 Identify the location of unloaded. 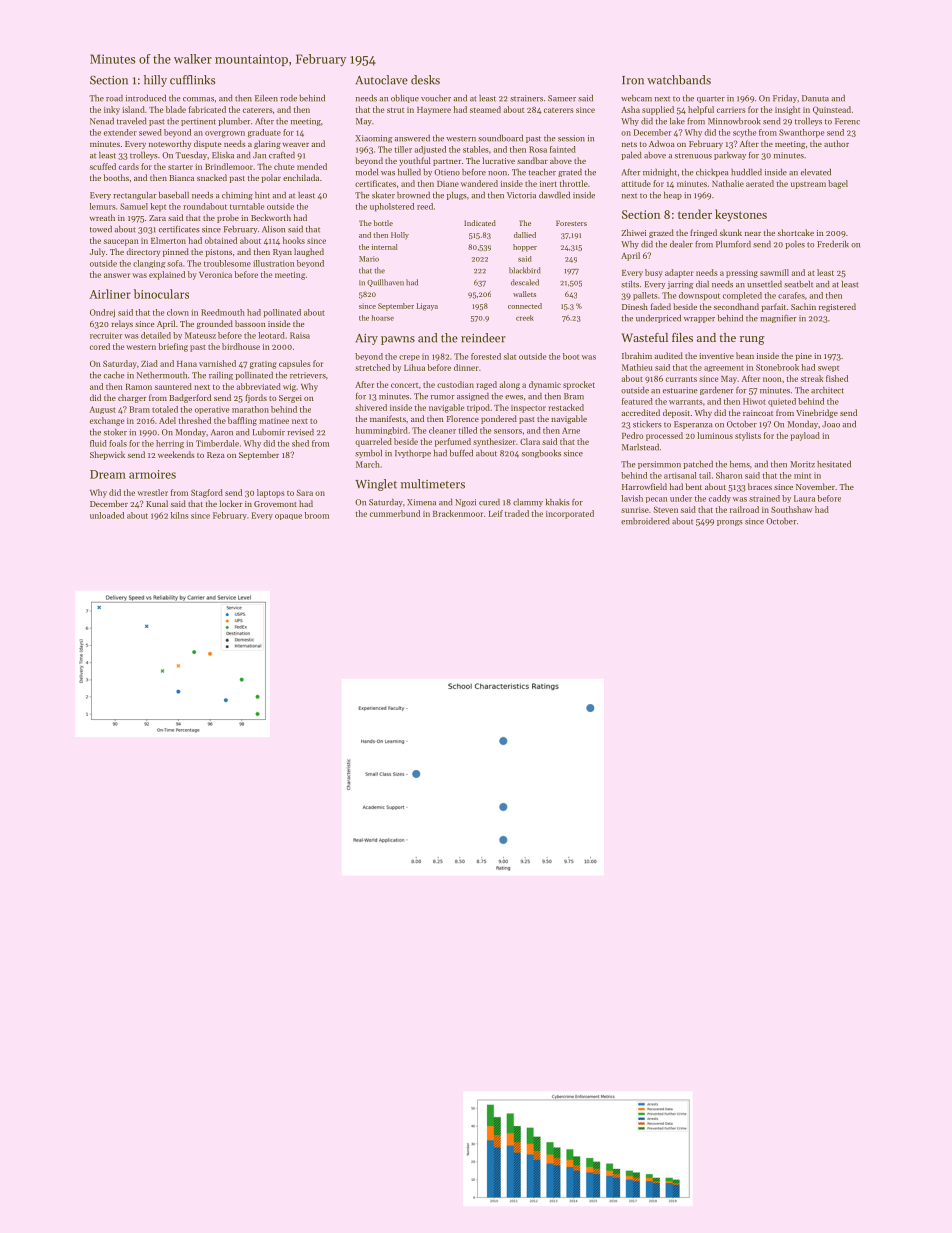
(107, 515).
